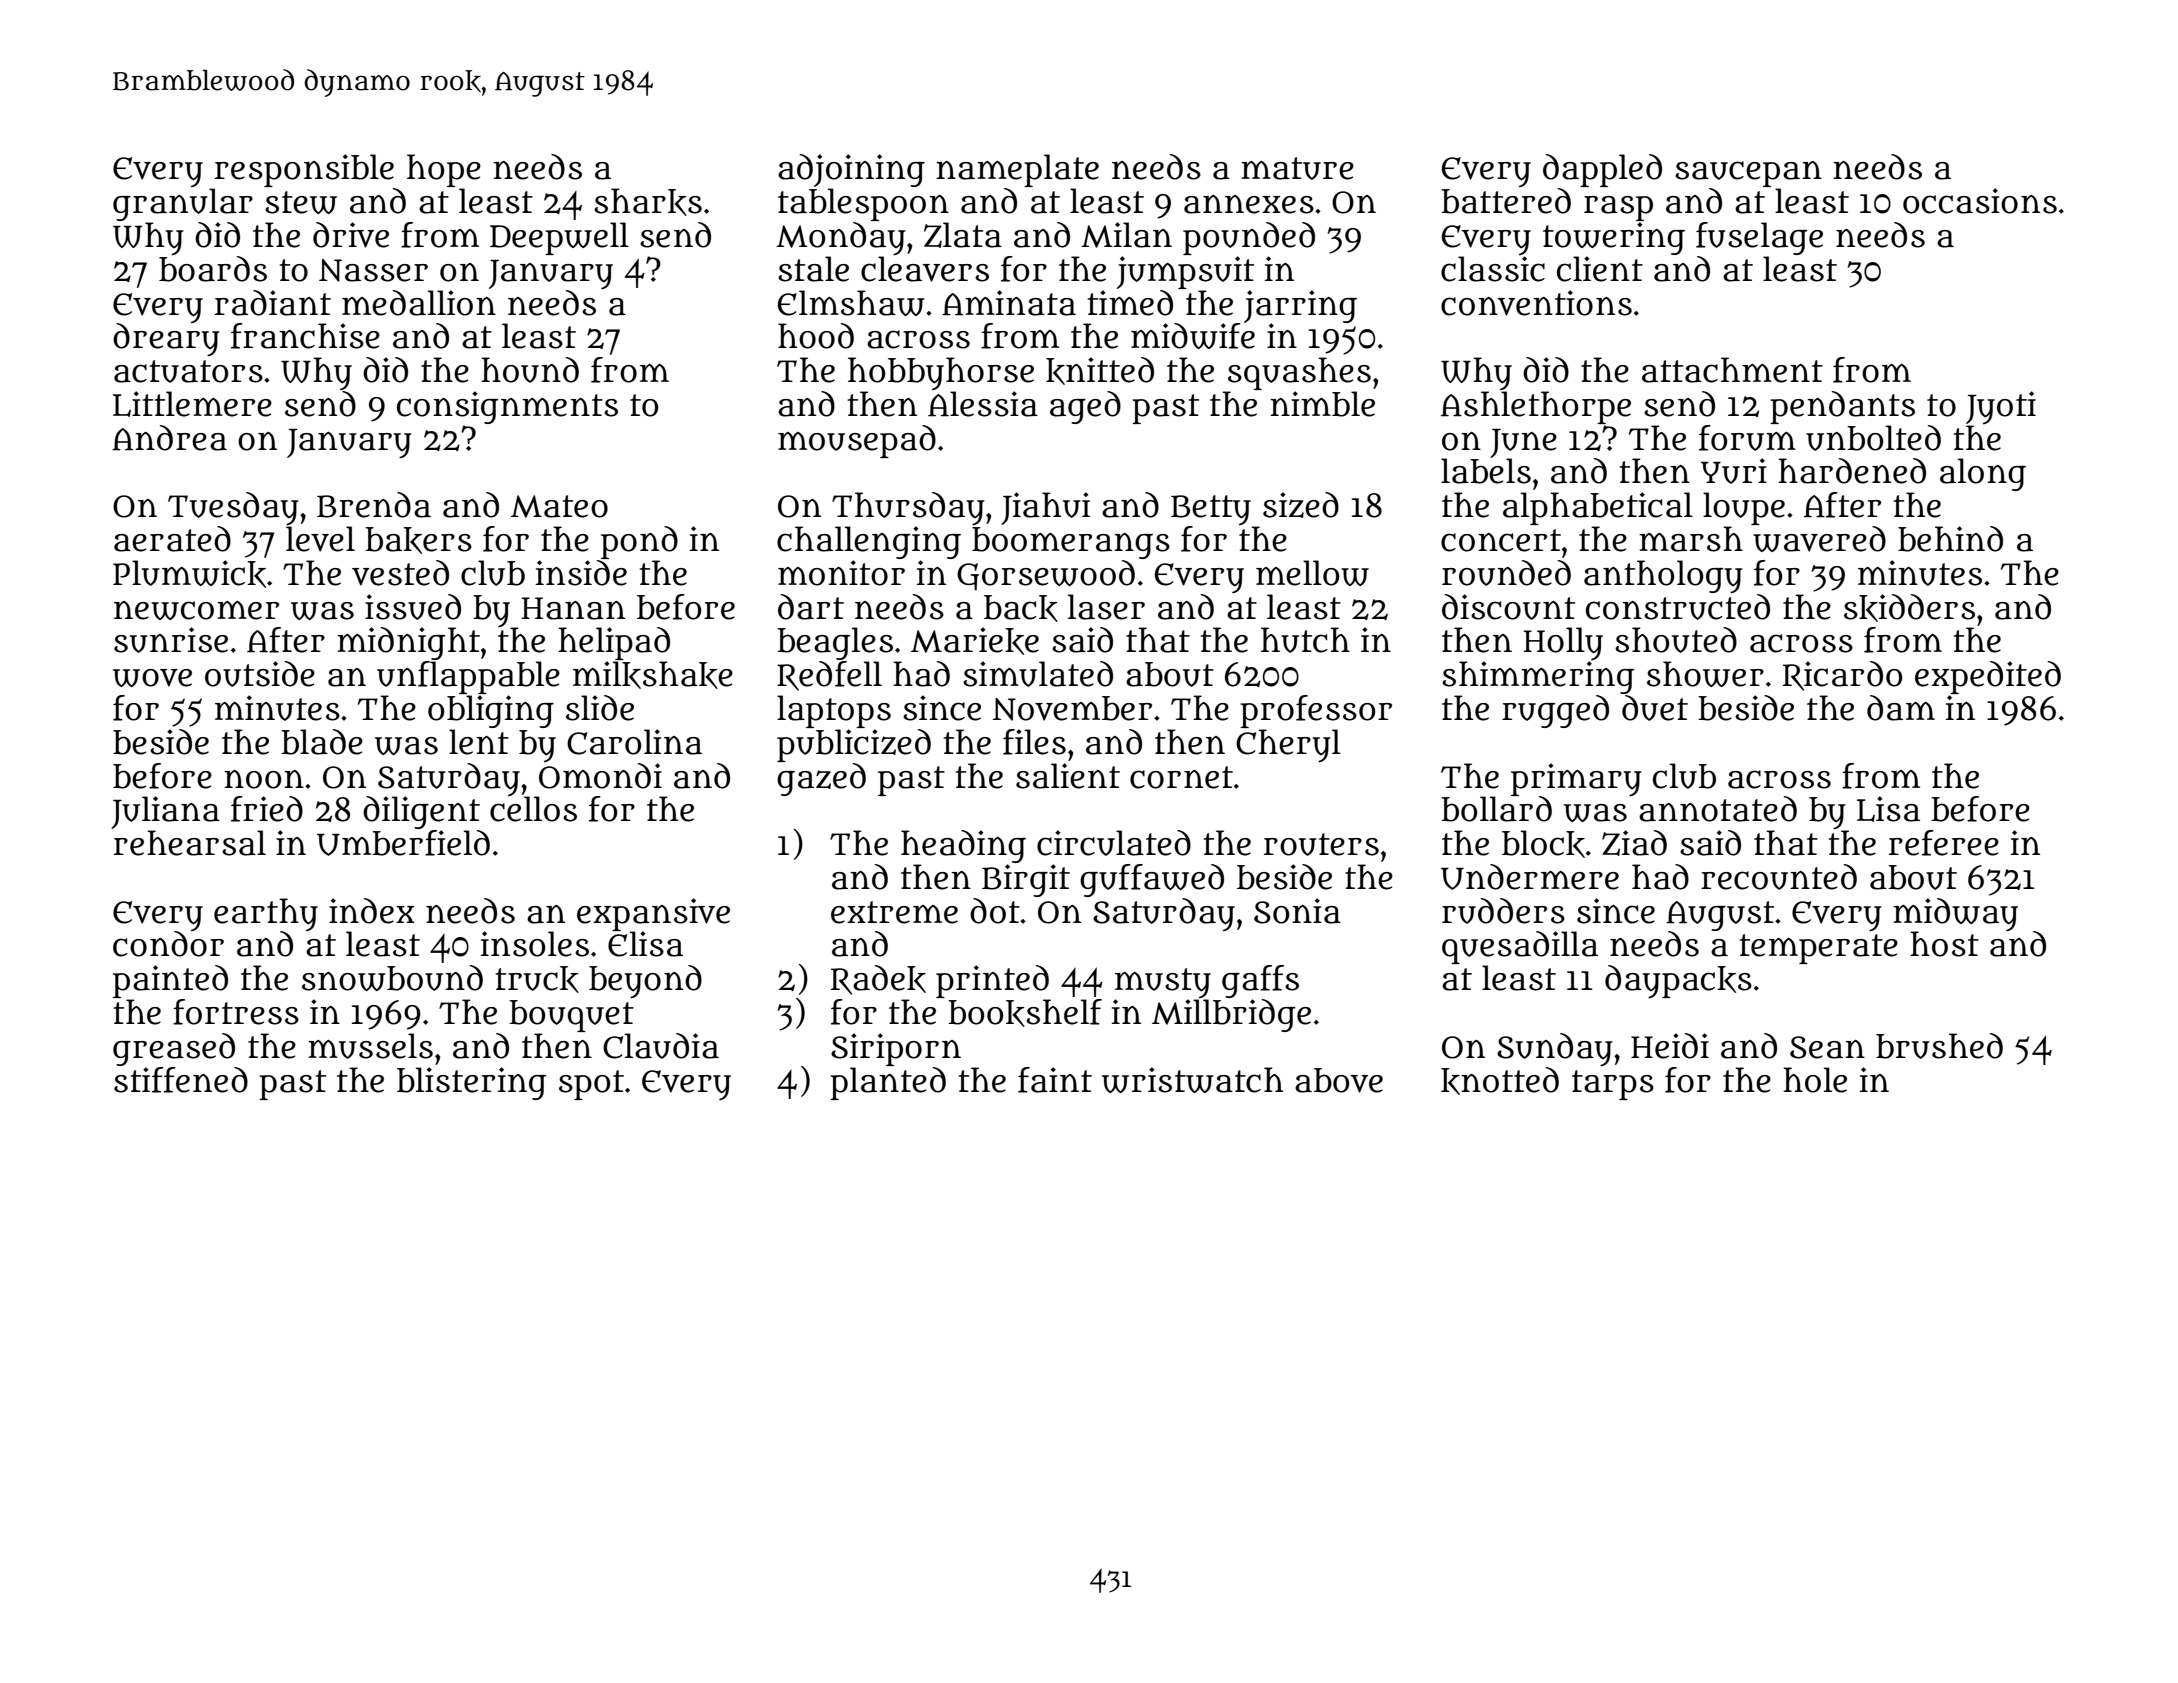 This page has height=1683, width=2178. What do you see at coordinates (444, 170) in the page?
I see `hope` at bounding box center [444, 170].
